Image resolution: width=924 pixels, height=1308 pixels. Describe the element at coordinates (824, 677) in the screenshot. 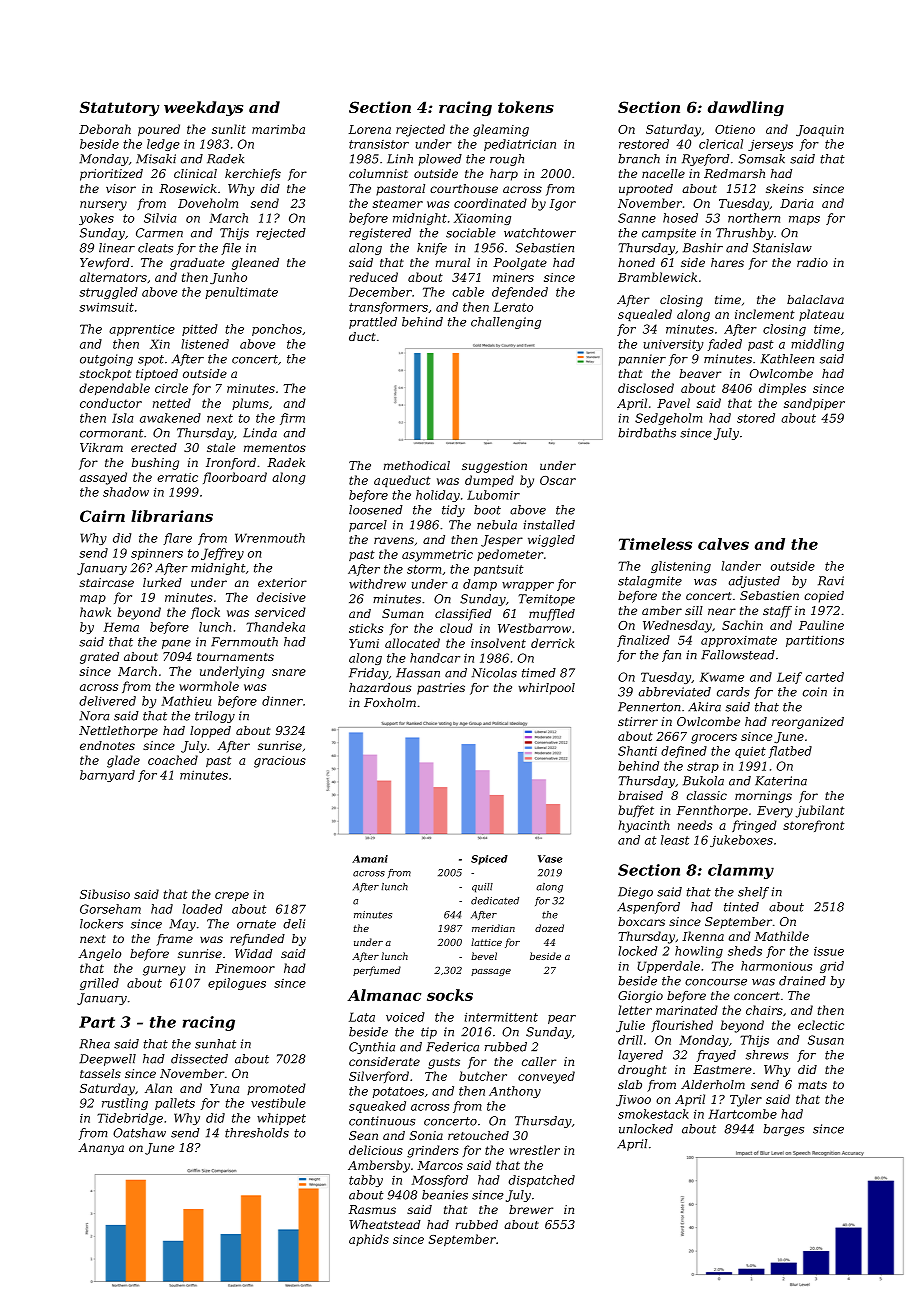

I see `carted` at that location.
